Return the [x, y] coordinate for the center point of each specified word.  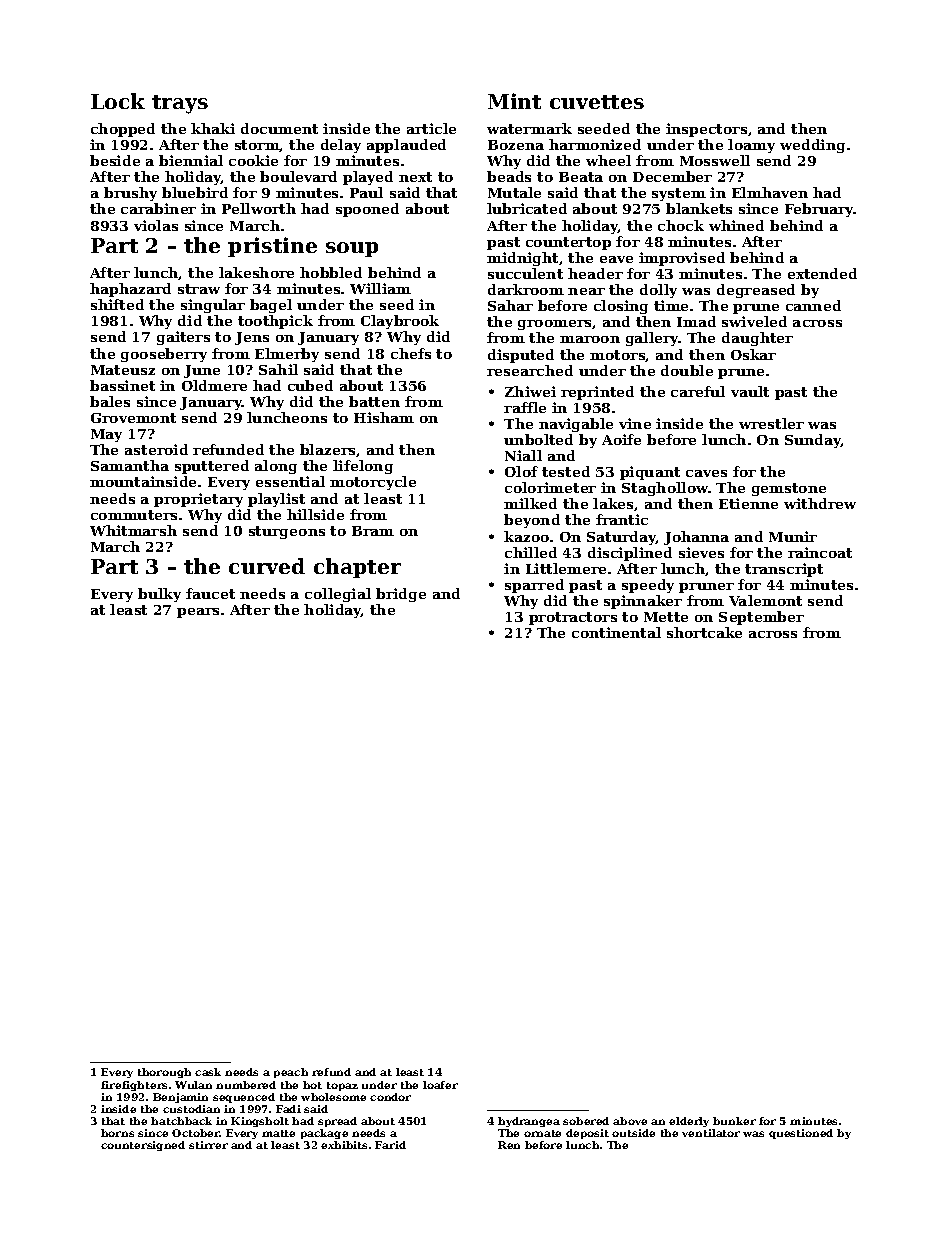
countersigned [143, 1146]
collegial [338, 595]
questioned [801, 1134]
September [761, 618]
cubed [310, 385]
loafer [440, 1085]
